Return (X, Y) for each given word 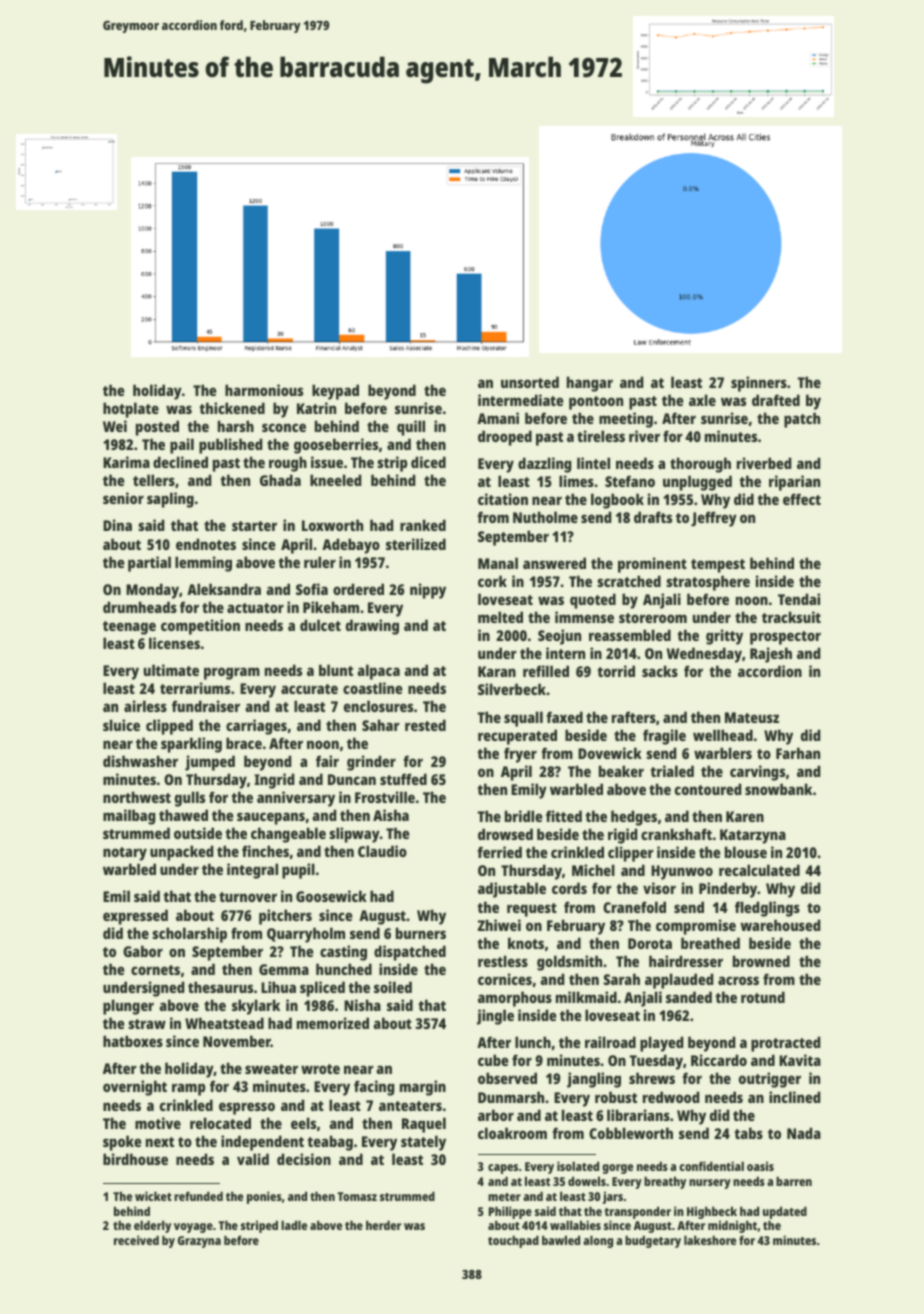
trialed (672, 771)
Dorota (650, 943)
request (532, 910)
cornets (155, 970)
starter (254, 526)
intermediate (521, 400)
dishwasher (140, 761)
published (230, 446)
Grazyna (199, 1242)
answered (554, 563)
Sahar (381, 725)
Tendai (799, 599)
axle (702, 400)
